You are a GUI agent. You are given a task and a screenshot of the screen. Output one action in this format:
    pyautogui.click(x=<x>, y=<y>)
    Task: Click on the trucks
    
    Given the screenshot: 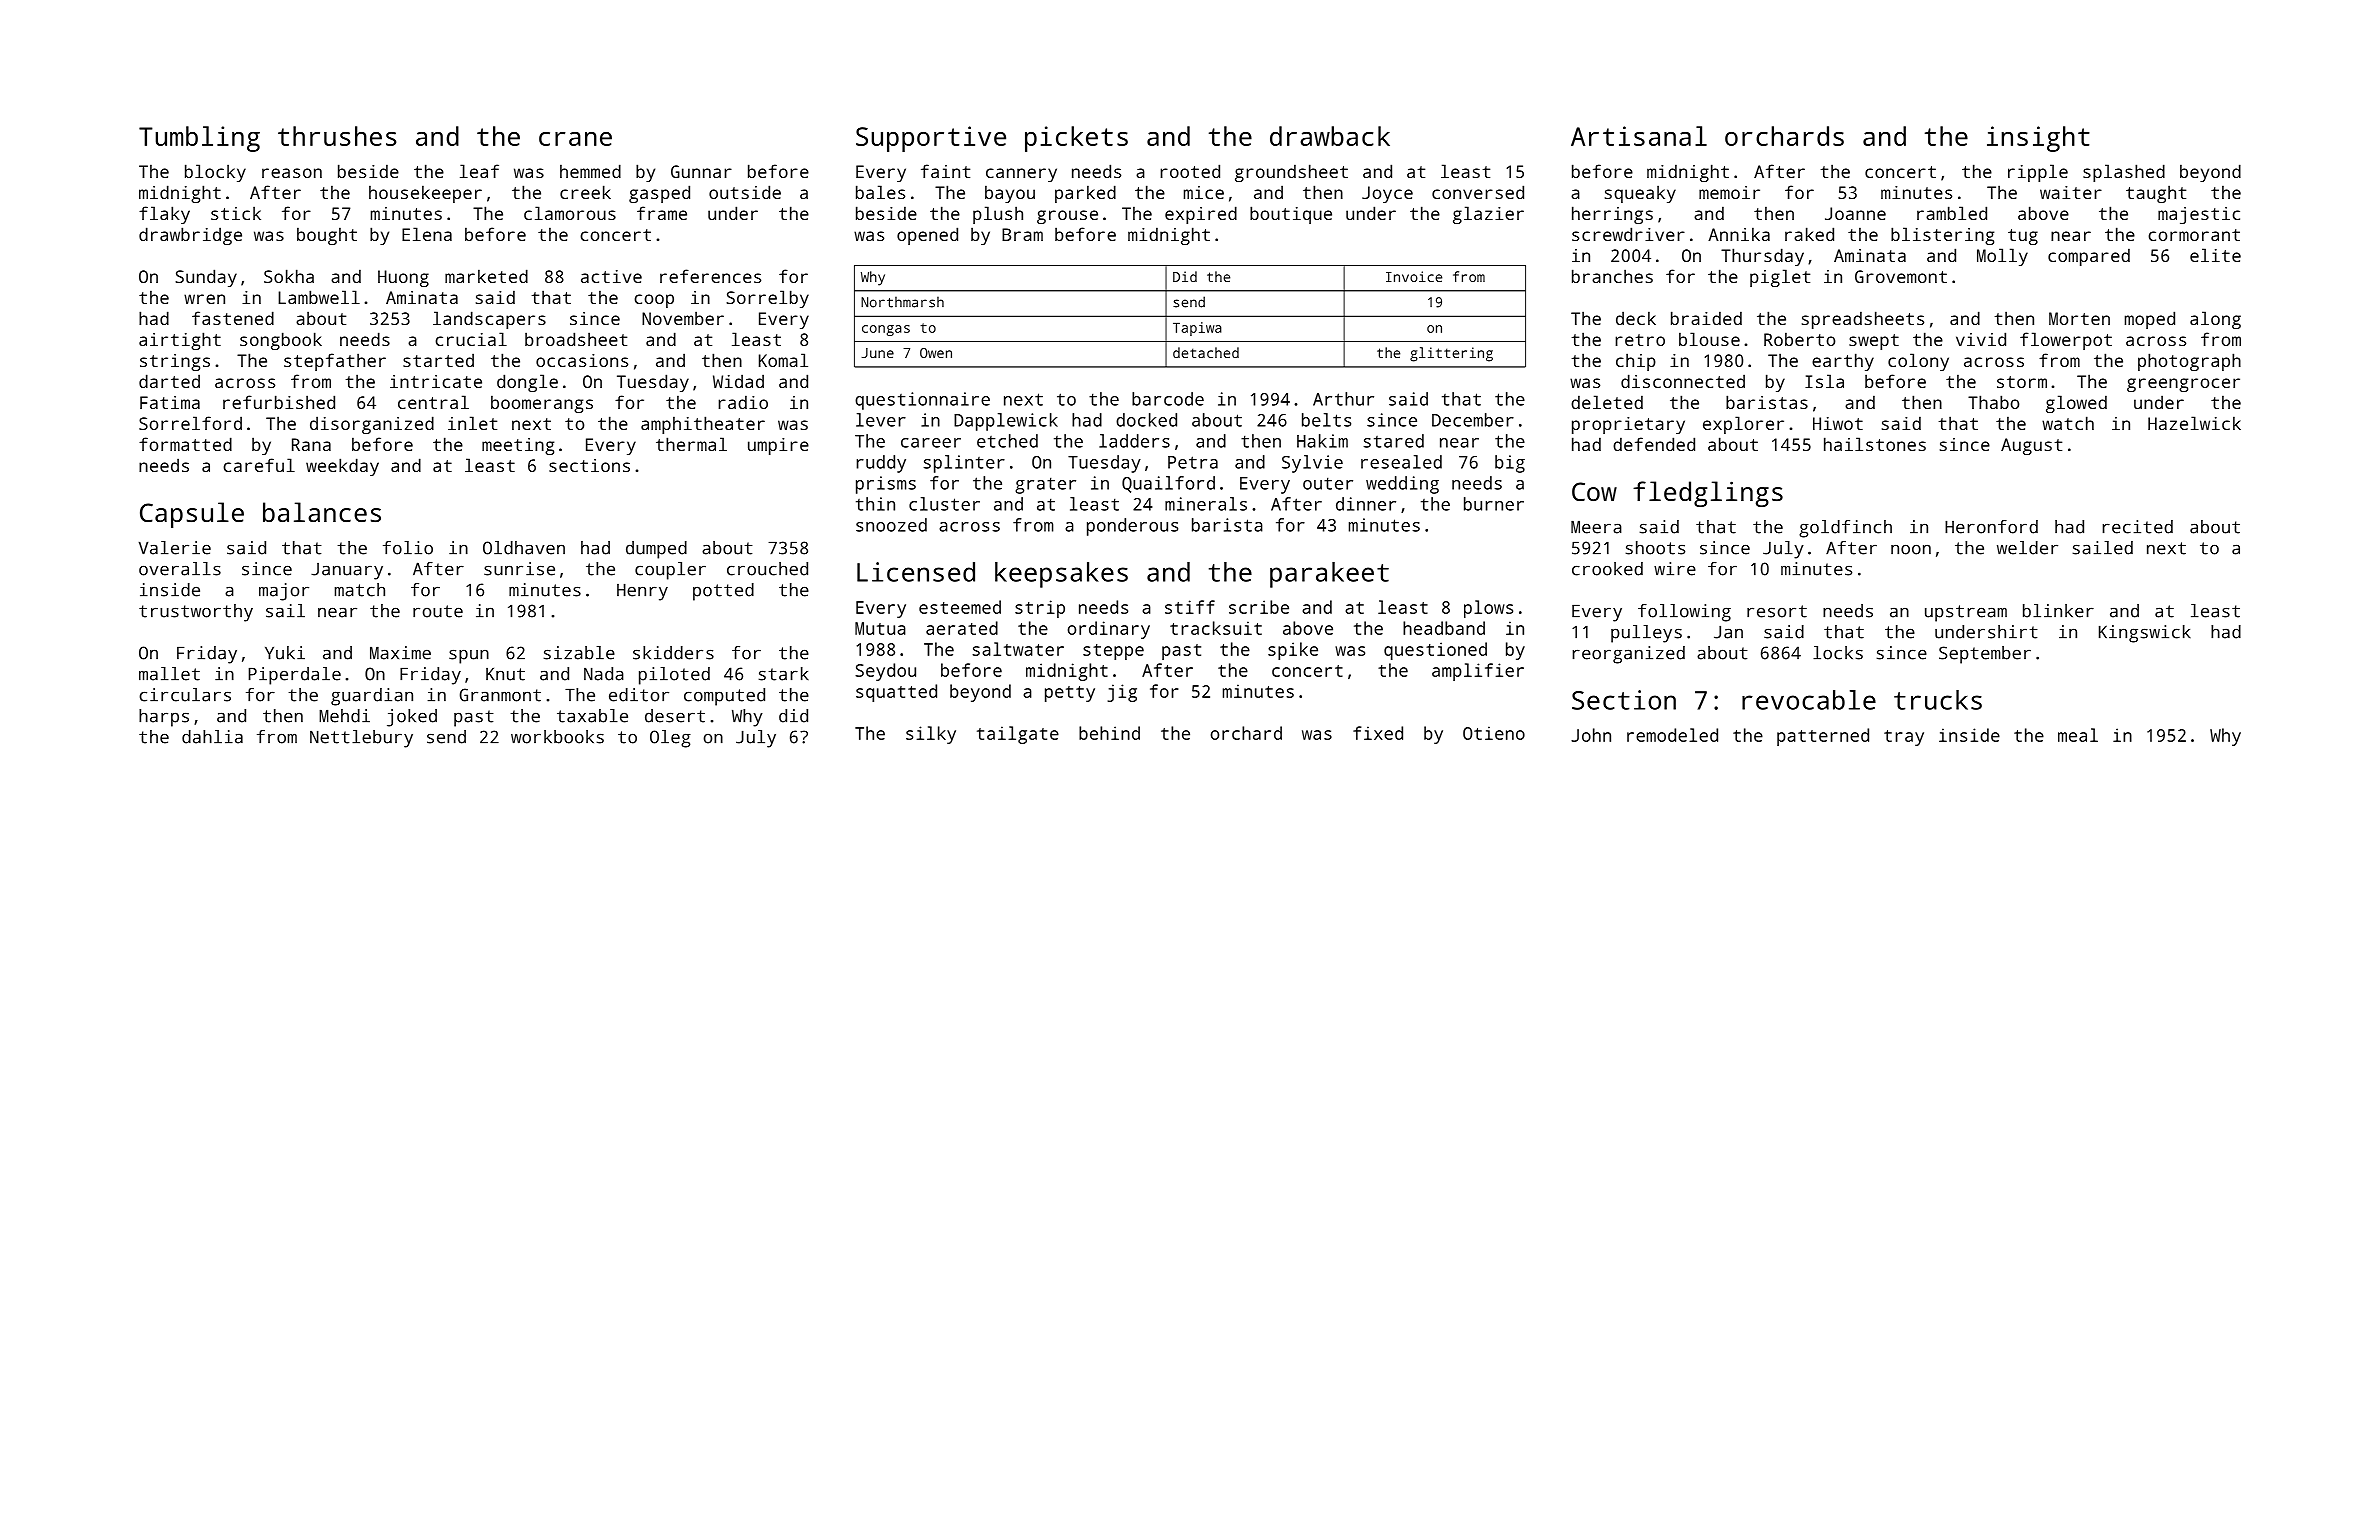 What is the action you would take?
    pyautogui.click(x=1938, y=700)
